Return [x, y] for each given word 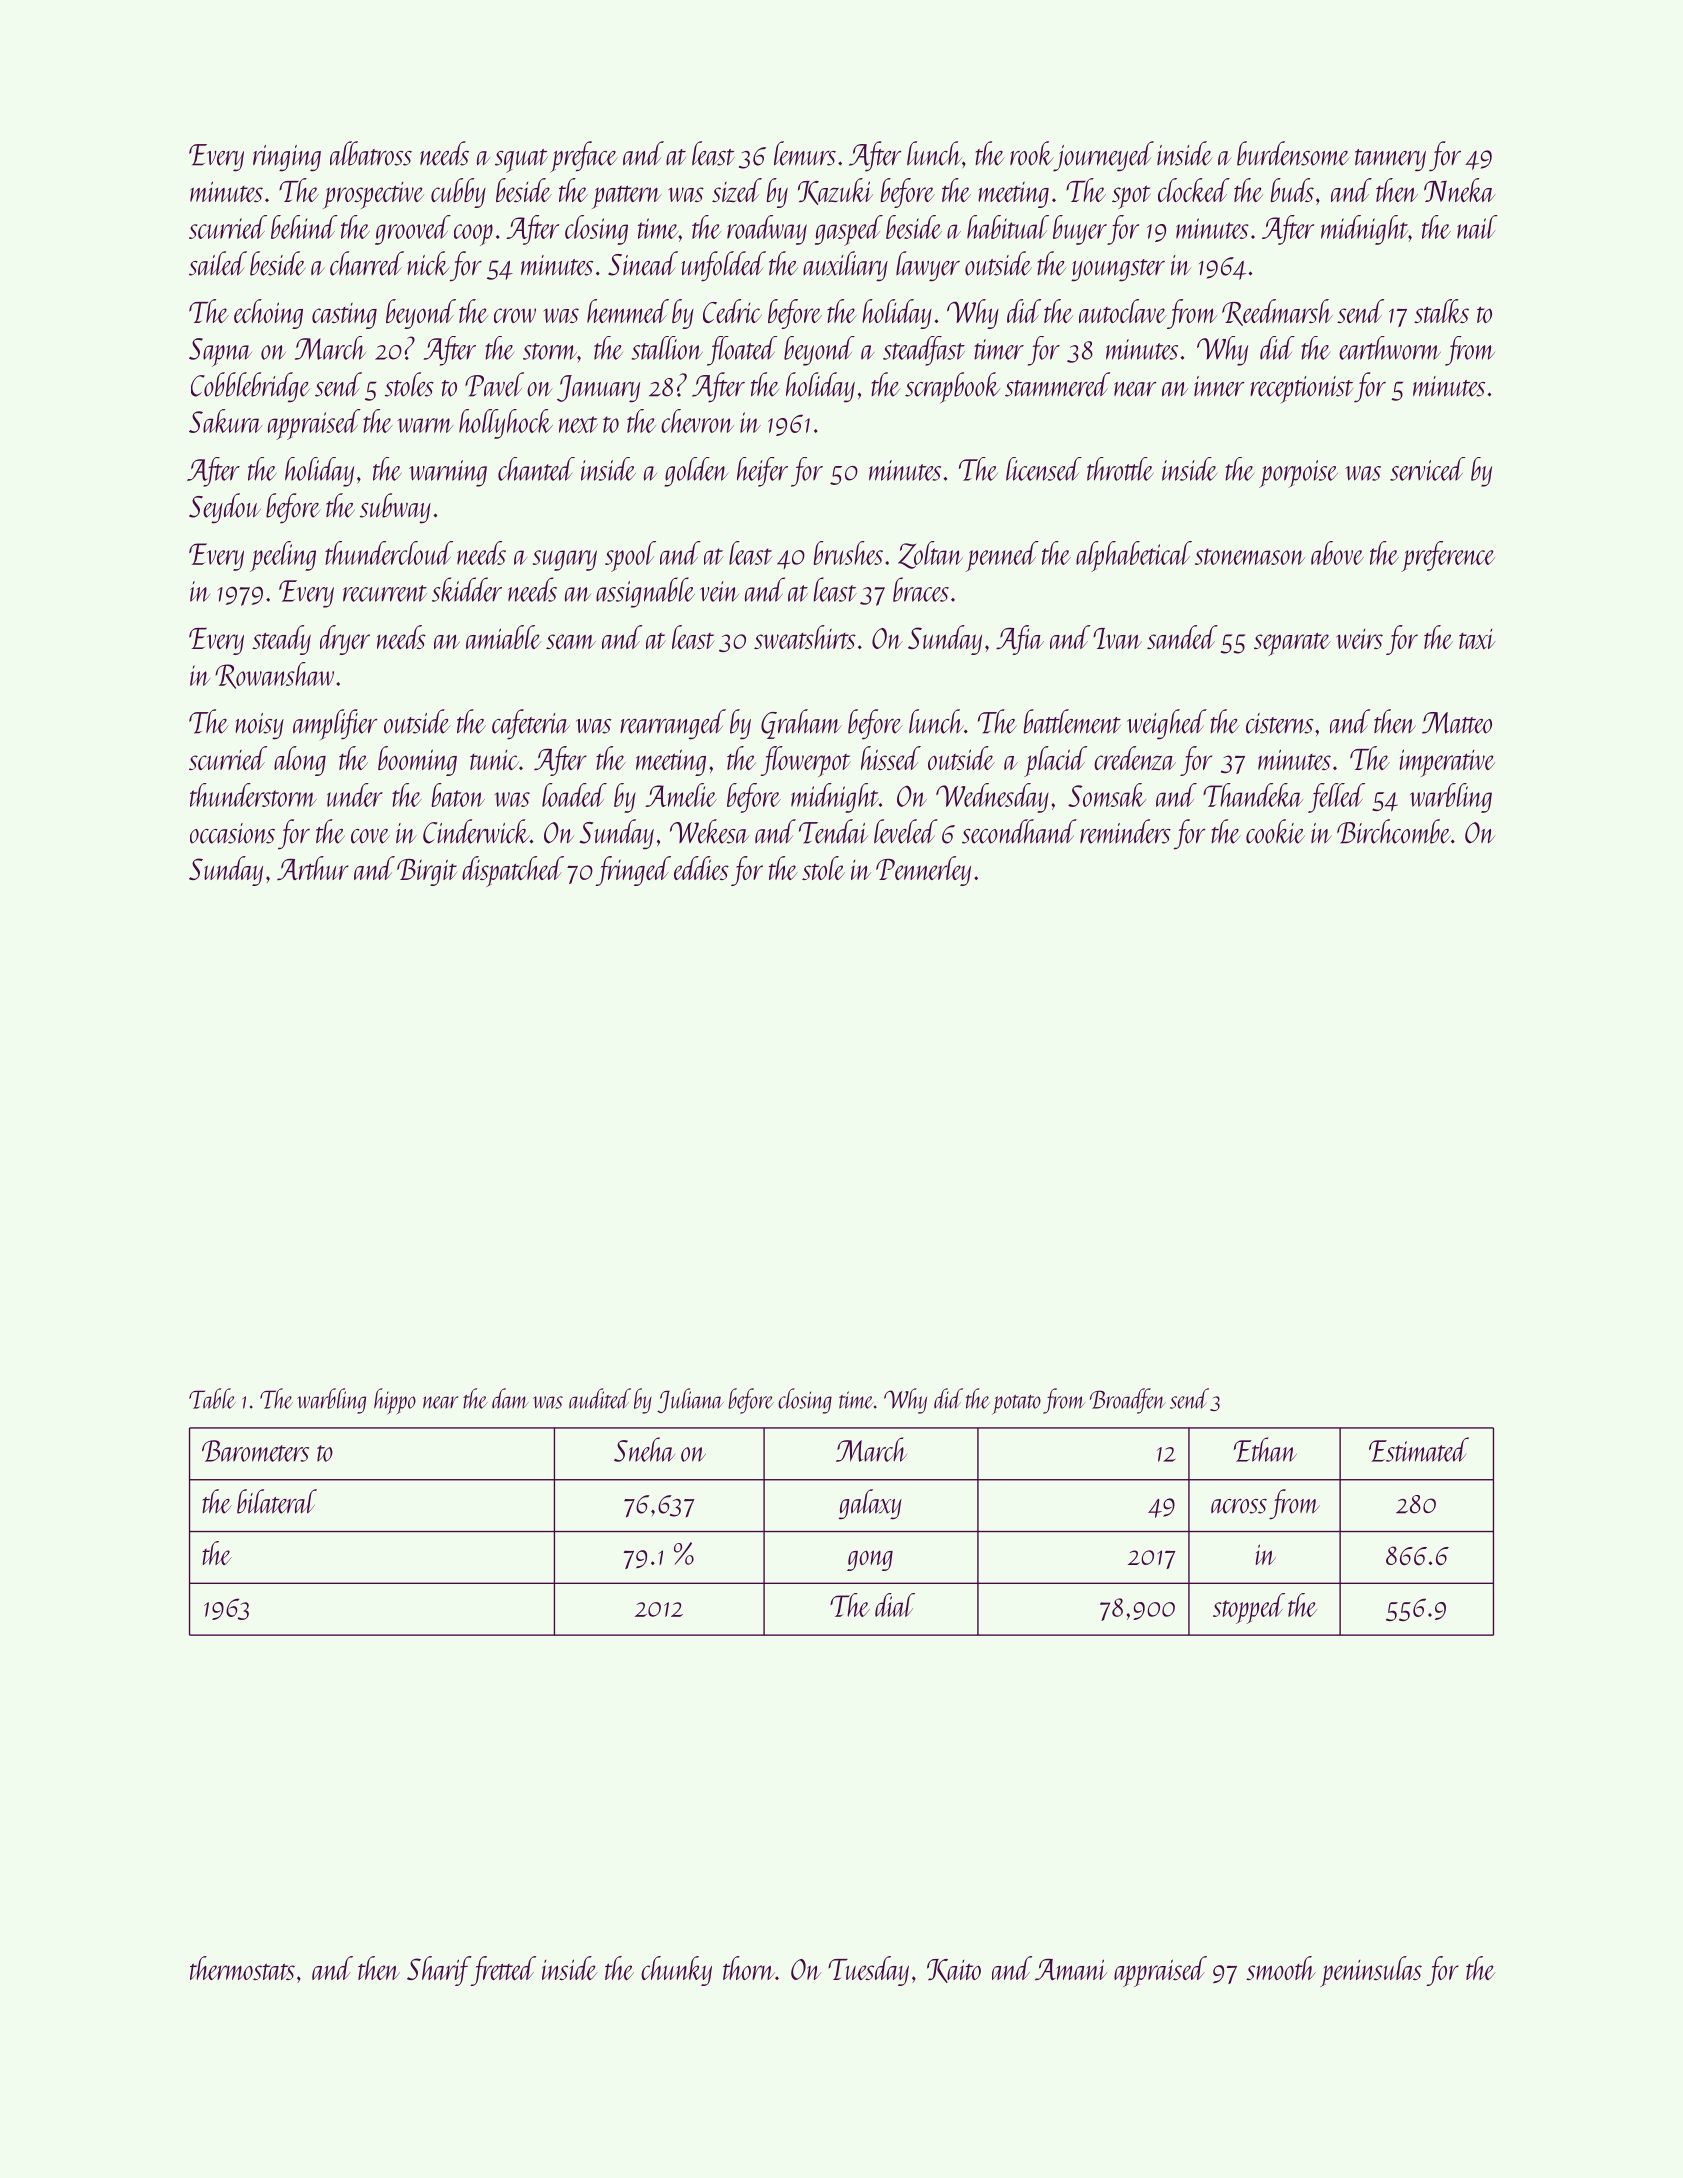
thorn [749, 1968]
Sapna [220, 352]
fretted [503, 1971]
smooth [1281, 1968]
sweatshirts [805, 637]
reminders [1125, 831]
